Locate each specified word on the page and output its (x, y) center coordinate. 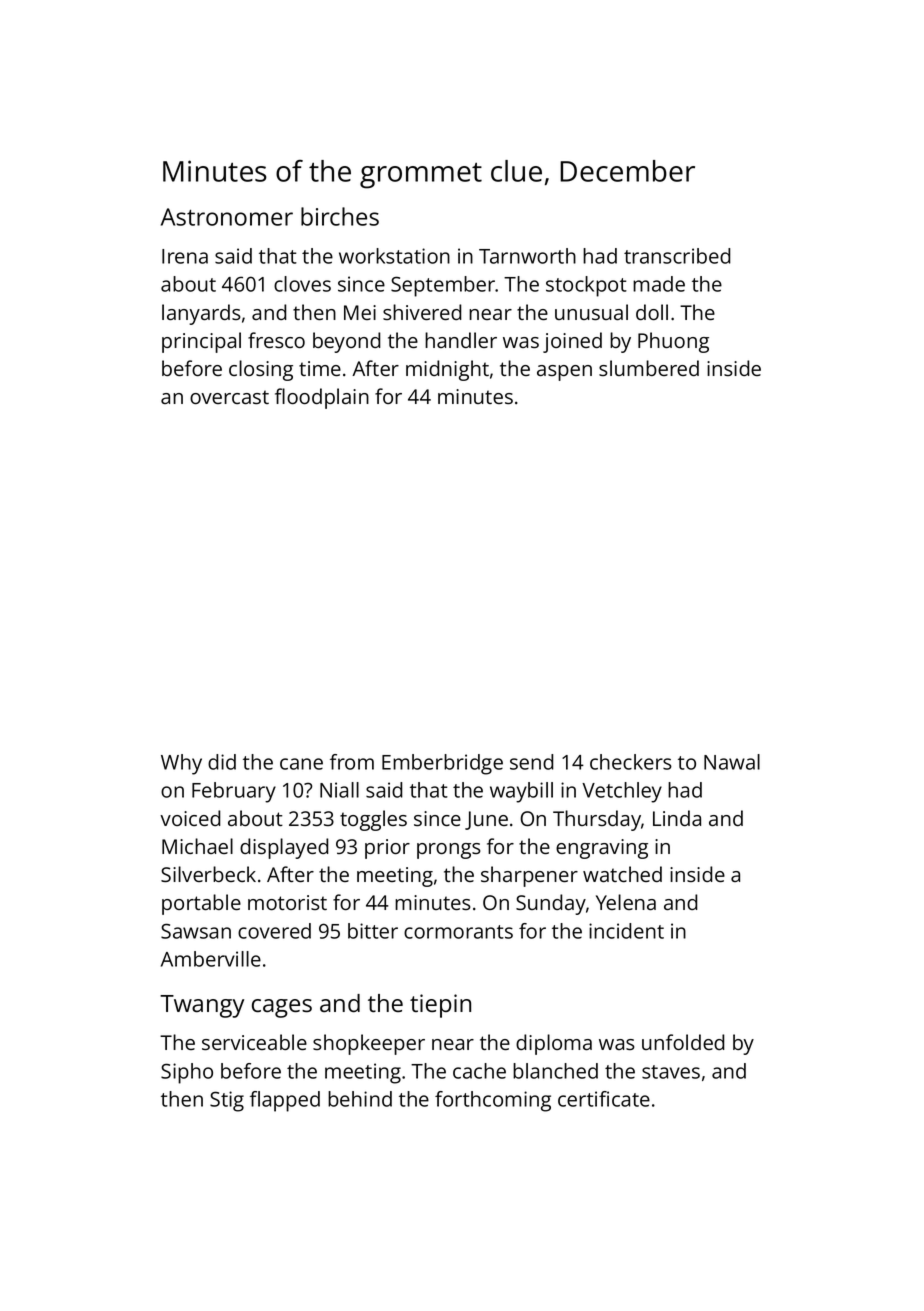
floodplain (322, 398)
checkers (631, 762)
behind (360, 1099)
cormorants (458, 932)
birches (340, 216)
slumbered (649, 368)
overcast (229, 397)
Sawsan (196, 931)
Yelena (626, 902)
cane (301, 764)
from (352, 762)
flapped (285, 1101)
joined (572, 342)
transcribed (677, 256)
